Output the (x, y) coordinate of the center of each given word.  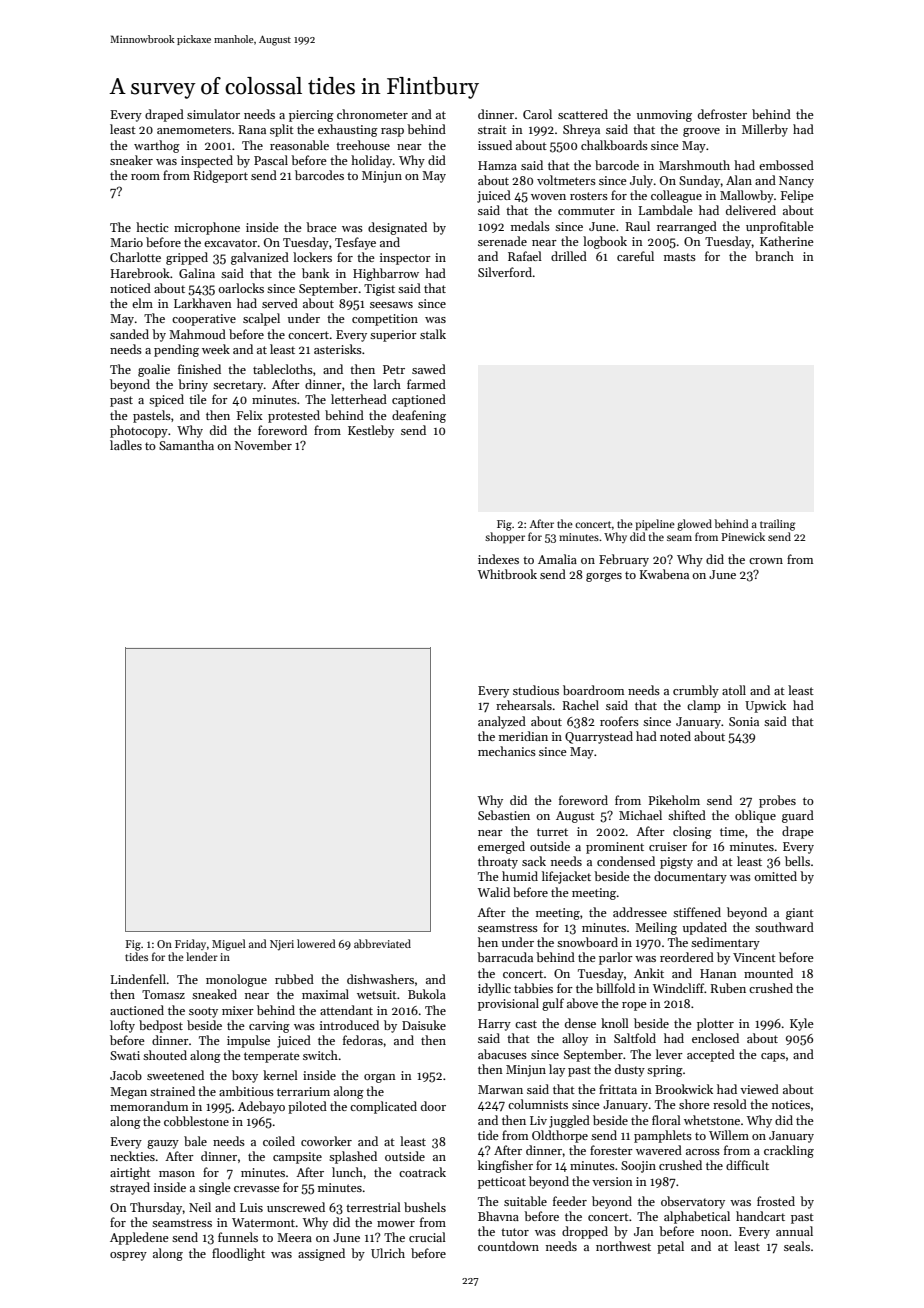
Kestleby (371, 431)
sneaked (214, 994)
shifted (687, 815)
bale (195, 1141)
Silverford (505, 272)
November (263, 445)
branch (774, 256)
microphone (207, 228)
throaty (498, 862)
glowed (694, 525)
